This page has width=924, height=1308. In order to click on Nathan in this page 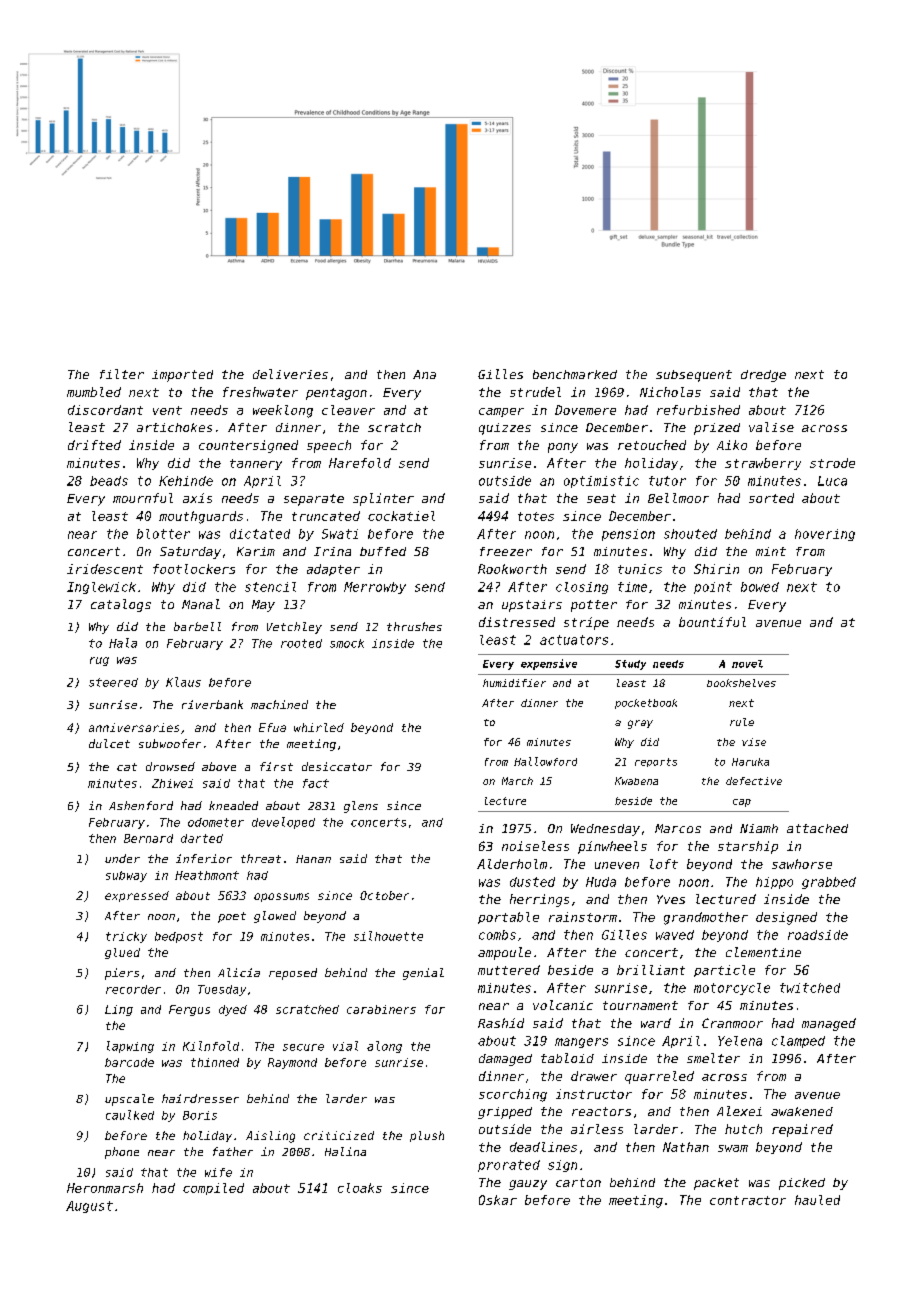, I will do `click(686, 1147)`.
